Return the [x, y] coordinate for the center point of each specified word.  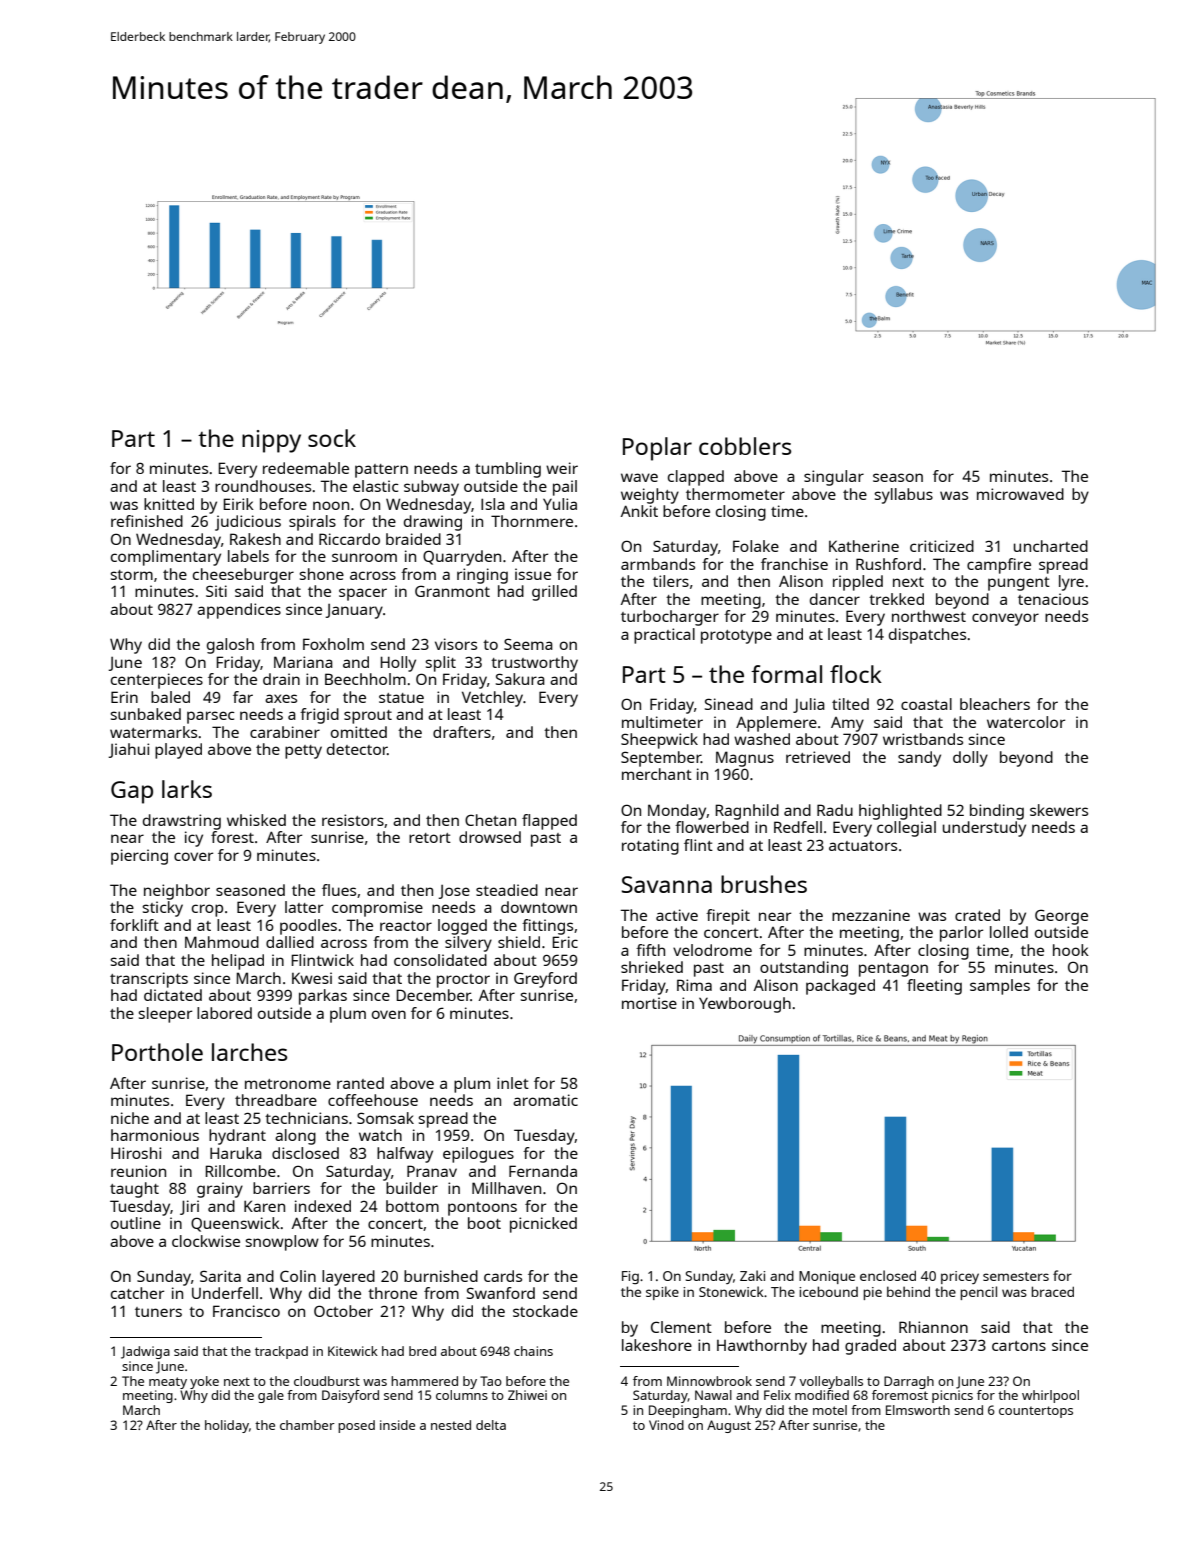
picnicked [543, 1225]
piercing [139, 857]
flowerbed [712, 827]
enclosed [888, 1275]
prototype [736, 637]
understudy [984, 829]
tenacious [1053, 599]
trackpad [281, 1352]
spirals [312, 523]
